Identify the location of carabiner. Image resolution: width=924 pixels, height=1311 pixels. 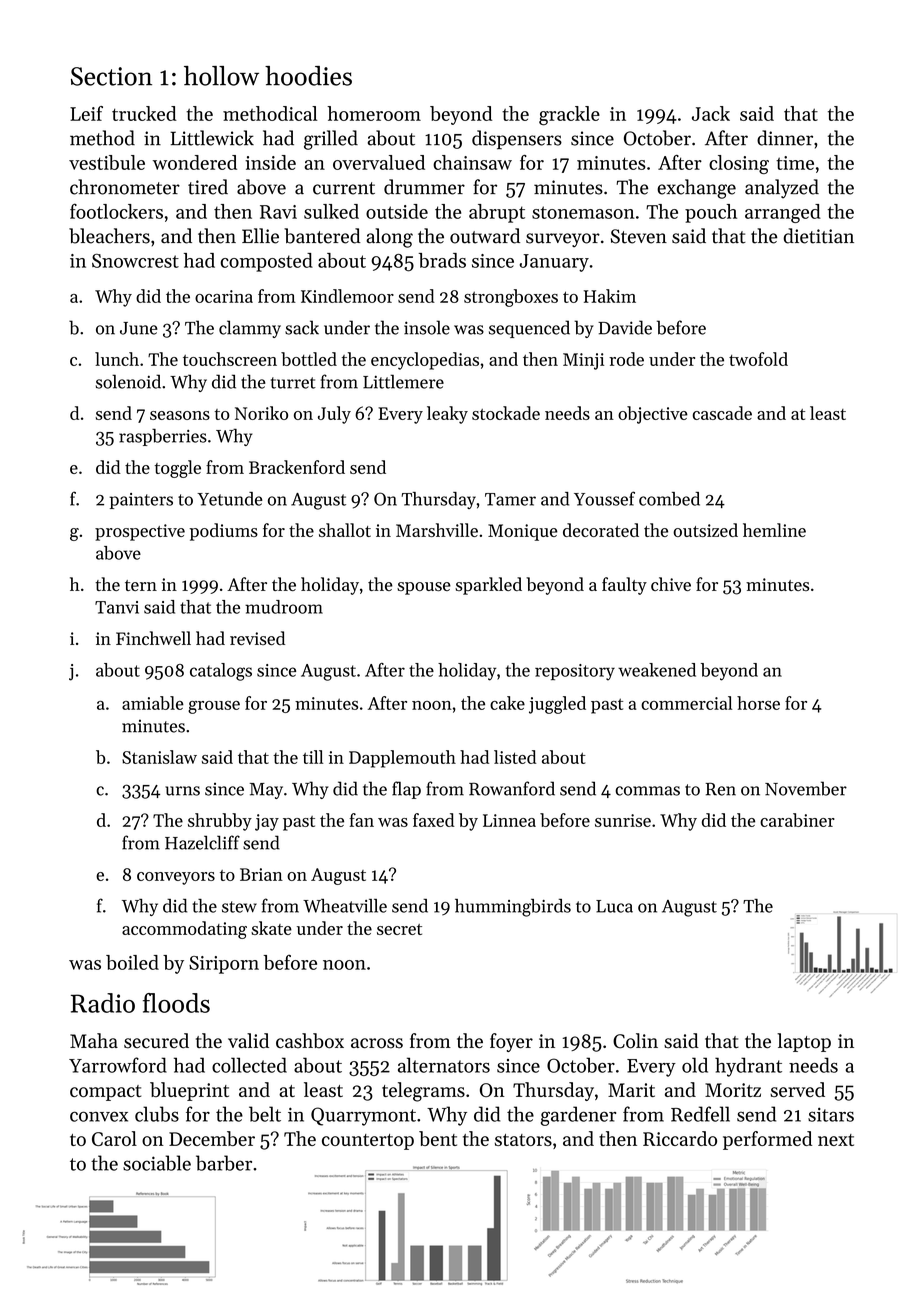
(797, 820).
